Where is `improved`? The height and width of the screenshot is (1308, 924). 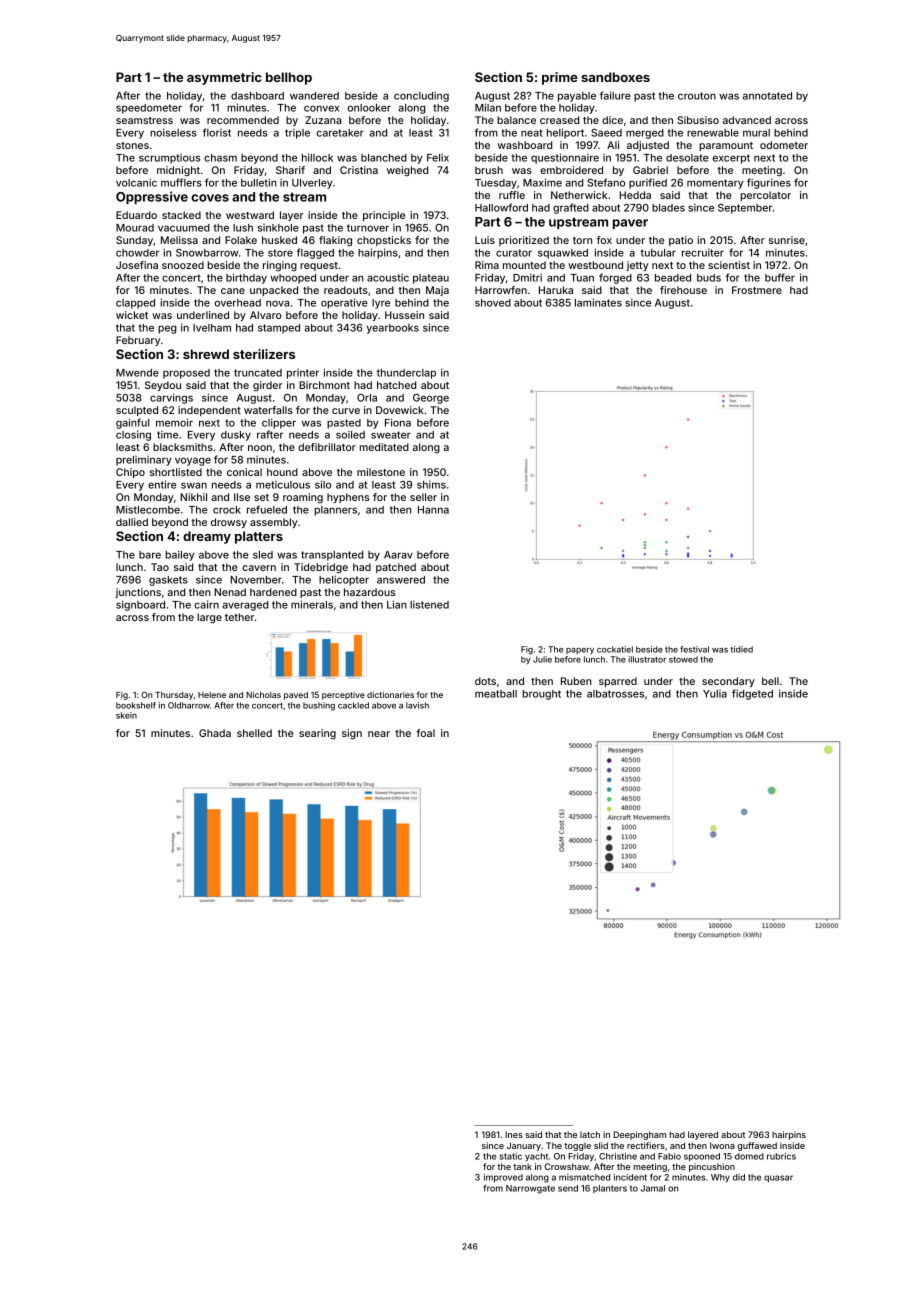 improved is located at coordinates (503, 1178).
